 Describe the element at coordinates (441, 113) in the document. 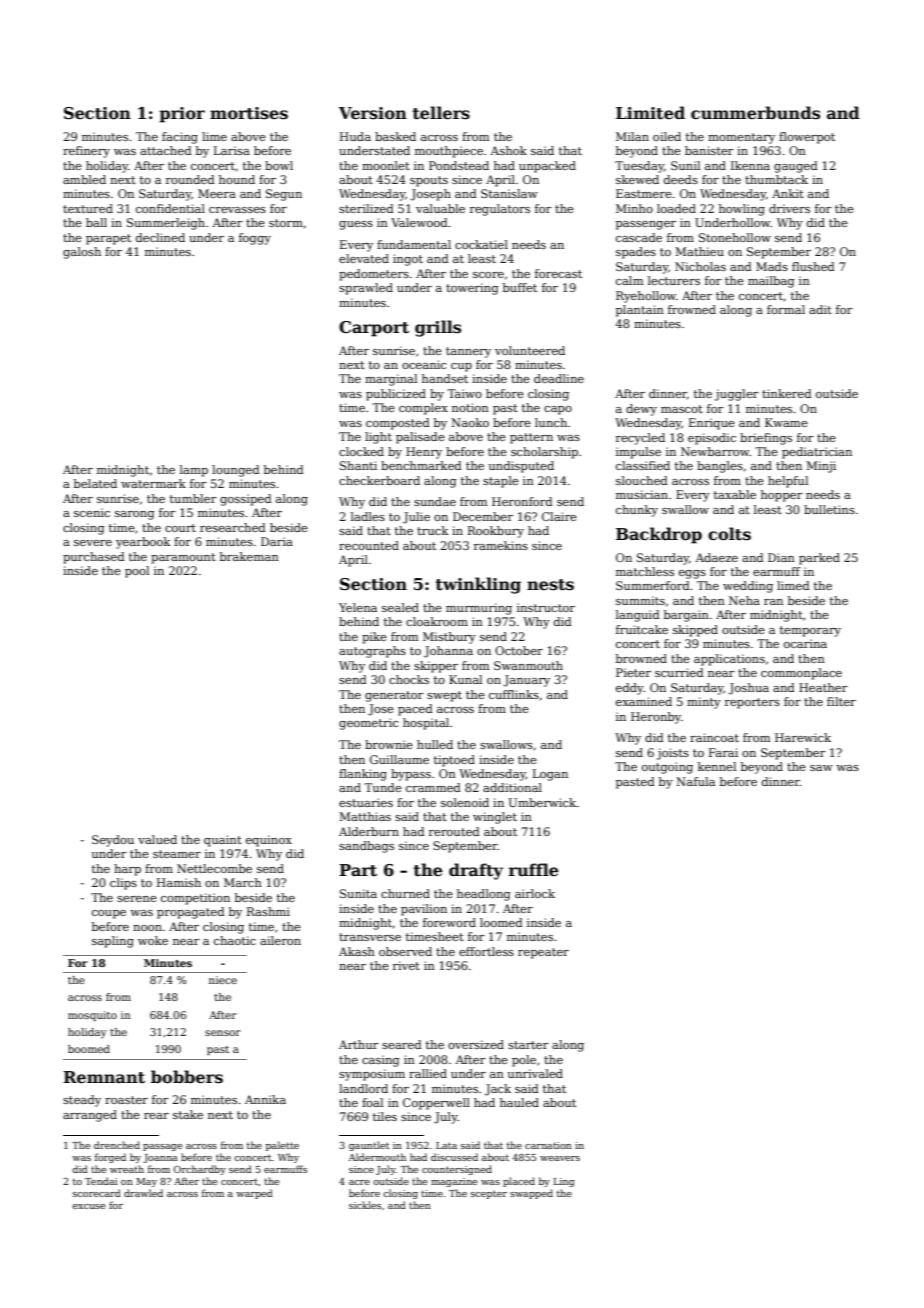

I see `tellers` at that location.
